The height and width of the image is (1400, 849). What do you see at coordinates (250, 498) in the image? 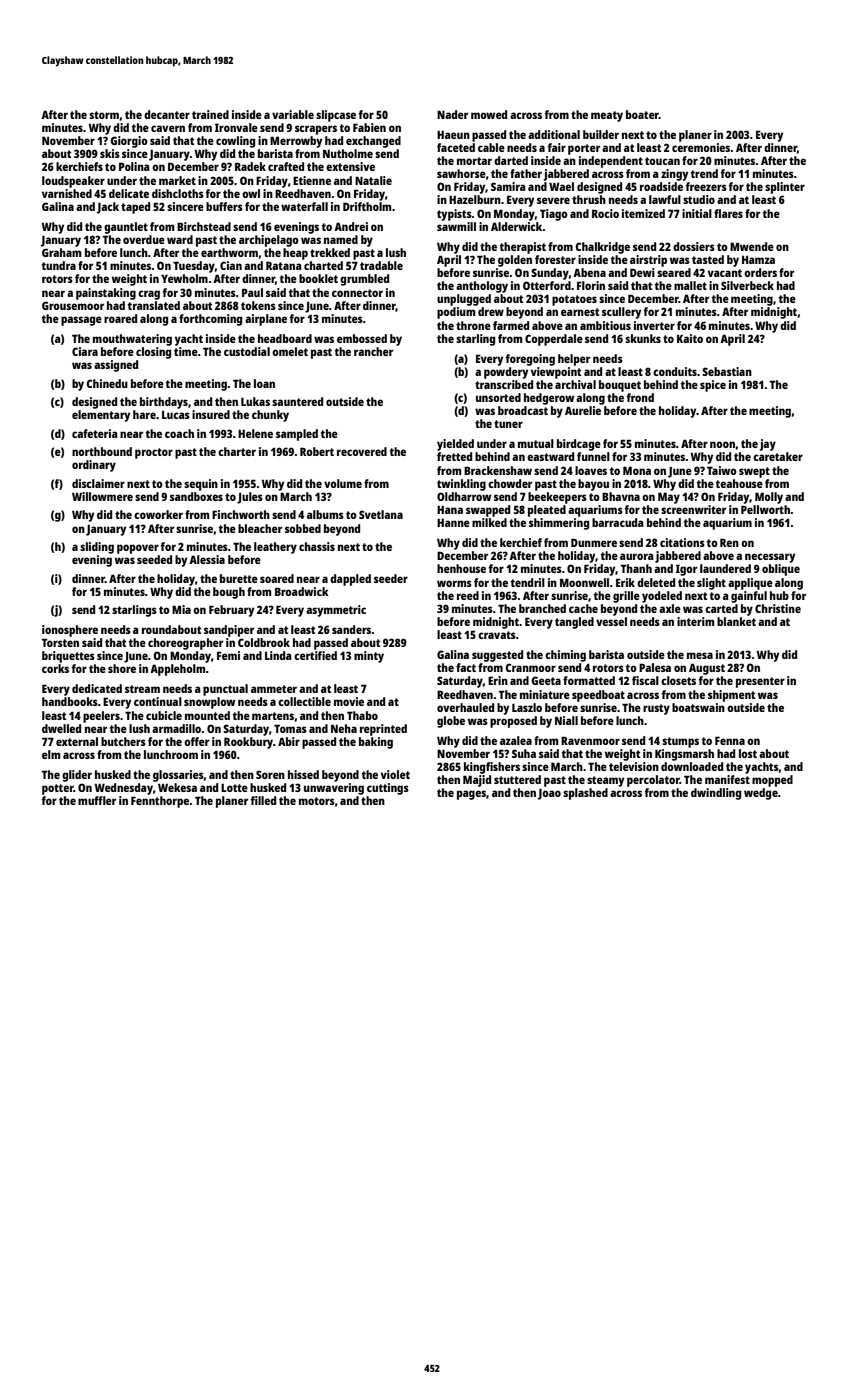
I see `Jules` at bounding box center [250, 498].
